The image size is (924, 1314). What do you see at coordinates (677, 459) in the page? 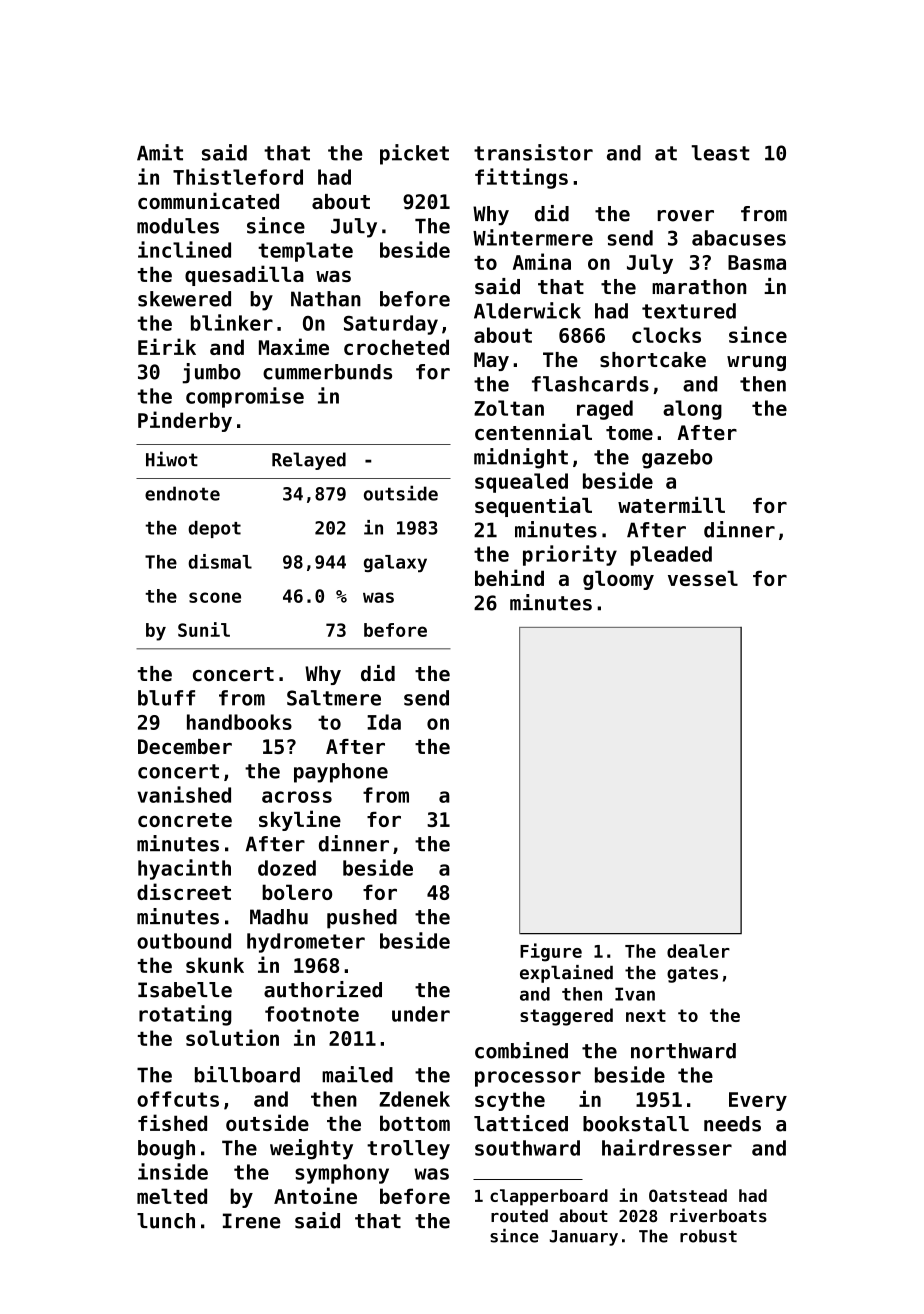
I see `gazebo` at bounding box center [677, 459].
